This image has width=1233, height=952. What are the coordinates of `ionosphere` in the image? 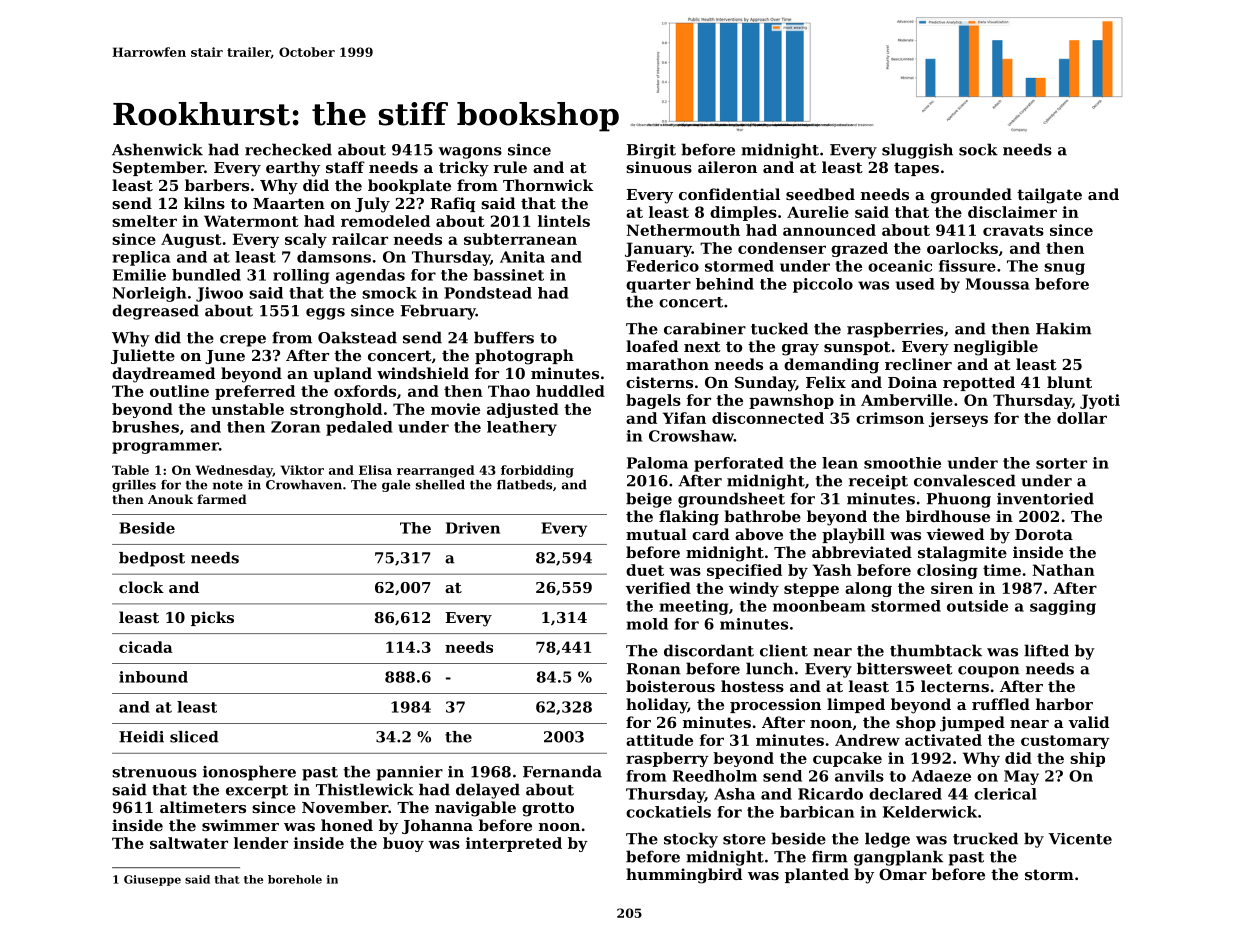 It's located at (249, 773).
